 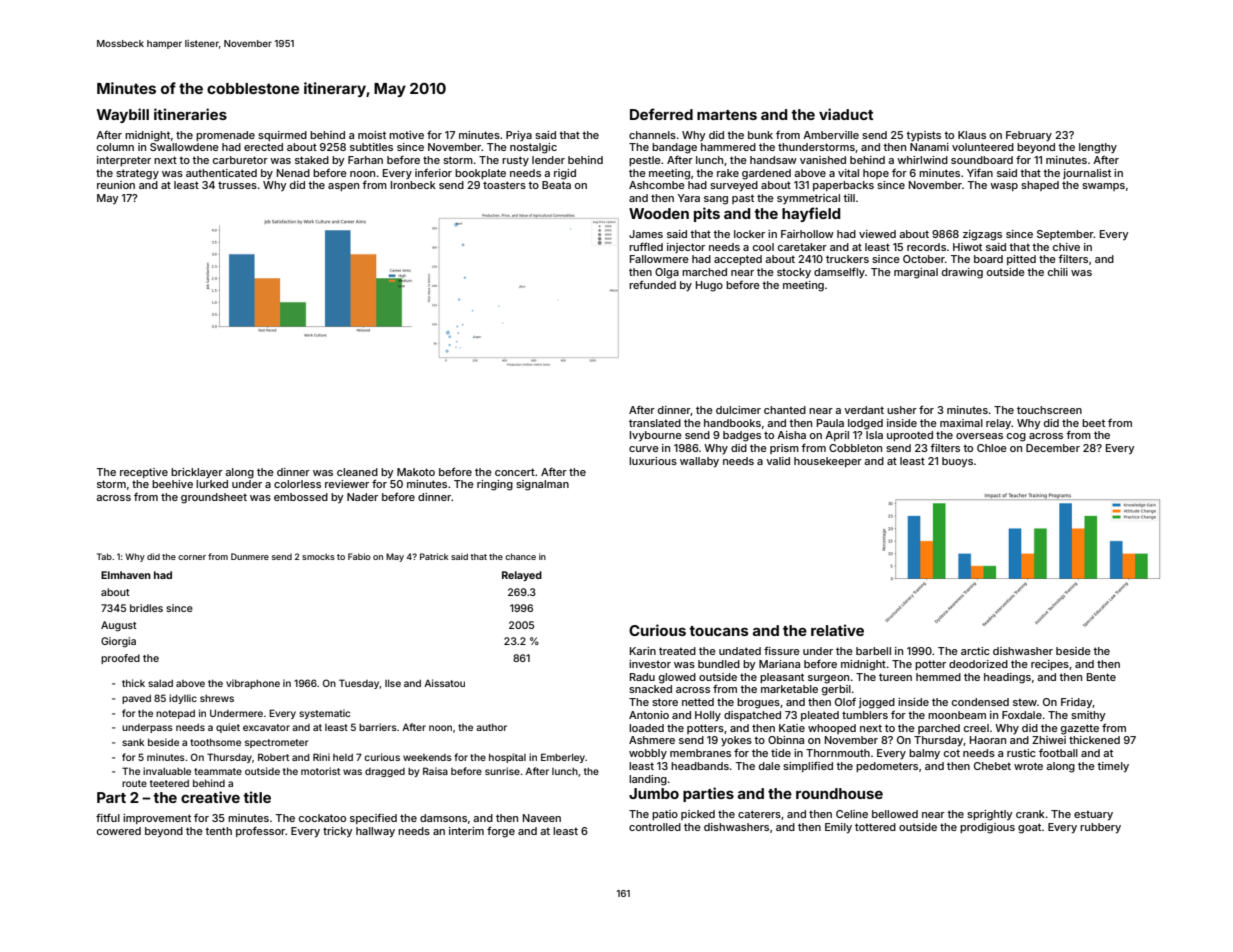 What do you see at coordinates (653, 461) in the screenshot?
I see `luxurious` at bounding box center [653, 461].
